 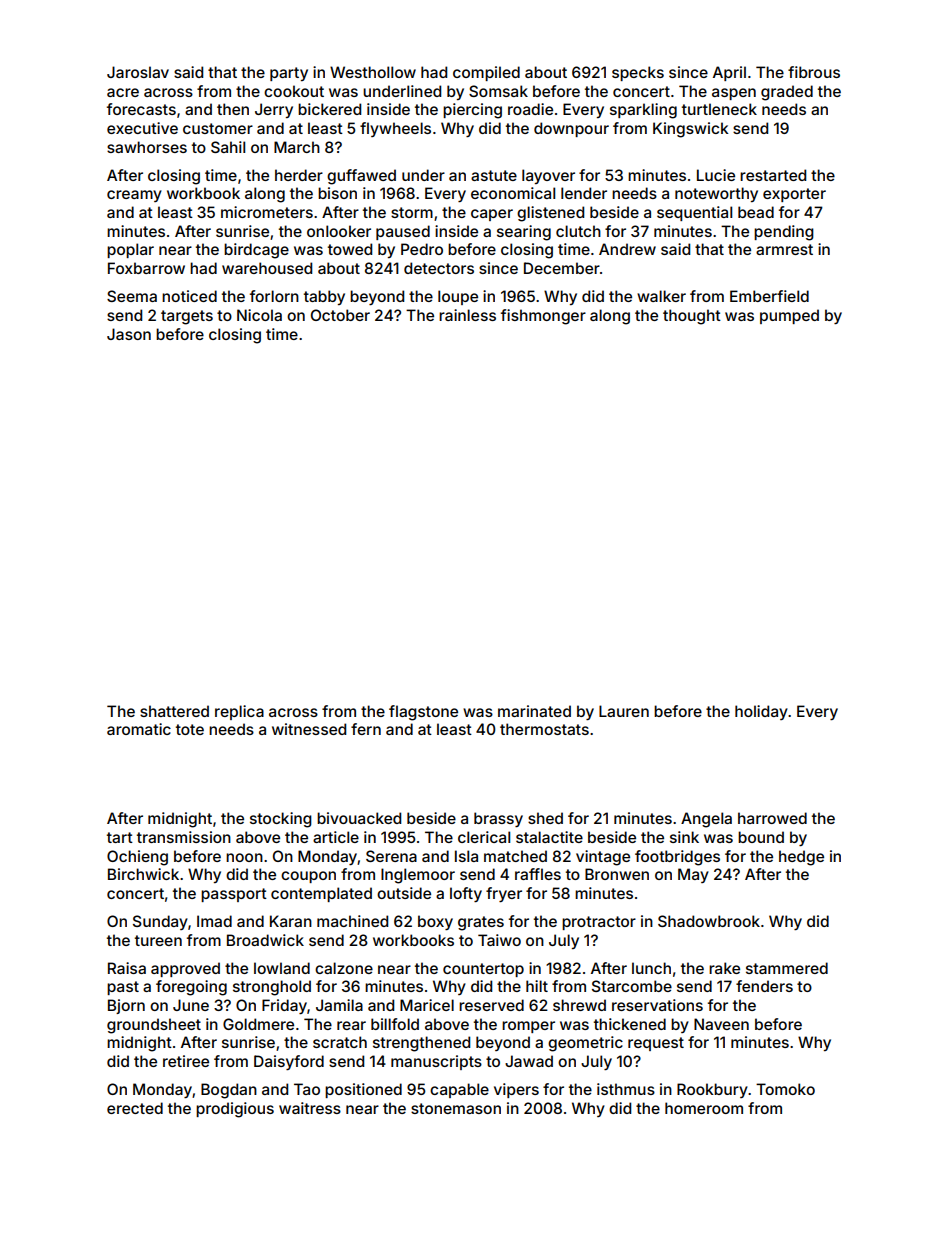 What do you see at coordinates (138, 72) in the screenshot?
I see `Jaroslav` at bounding box center [138, 72].
